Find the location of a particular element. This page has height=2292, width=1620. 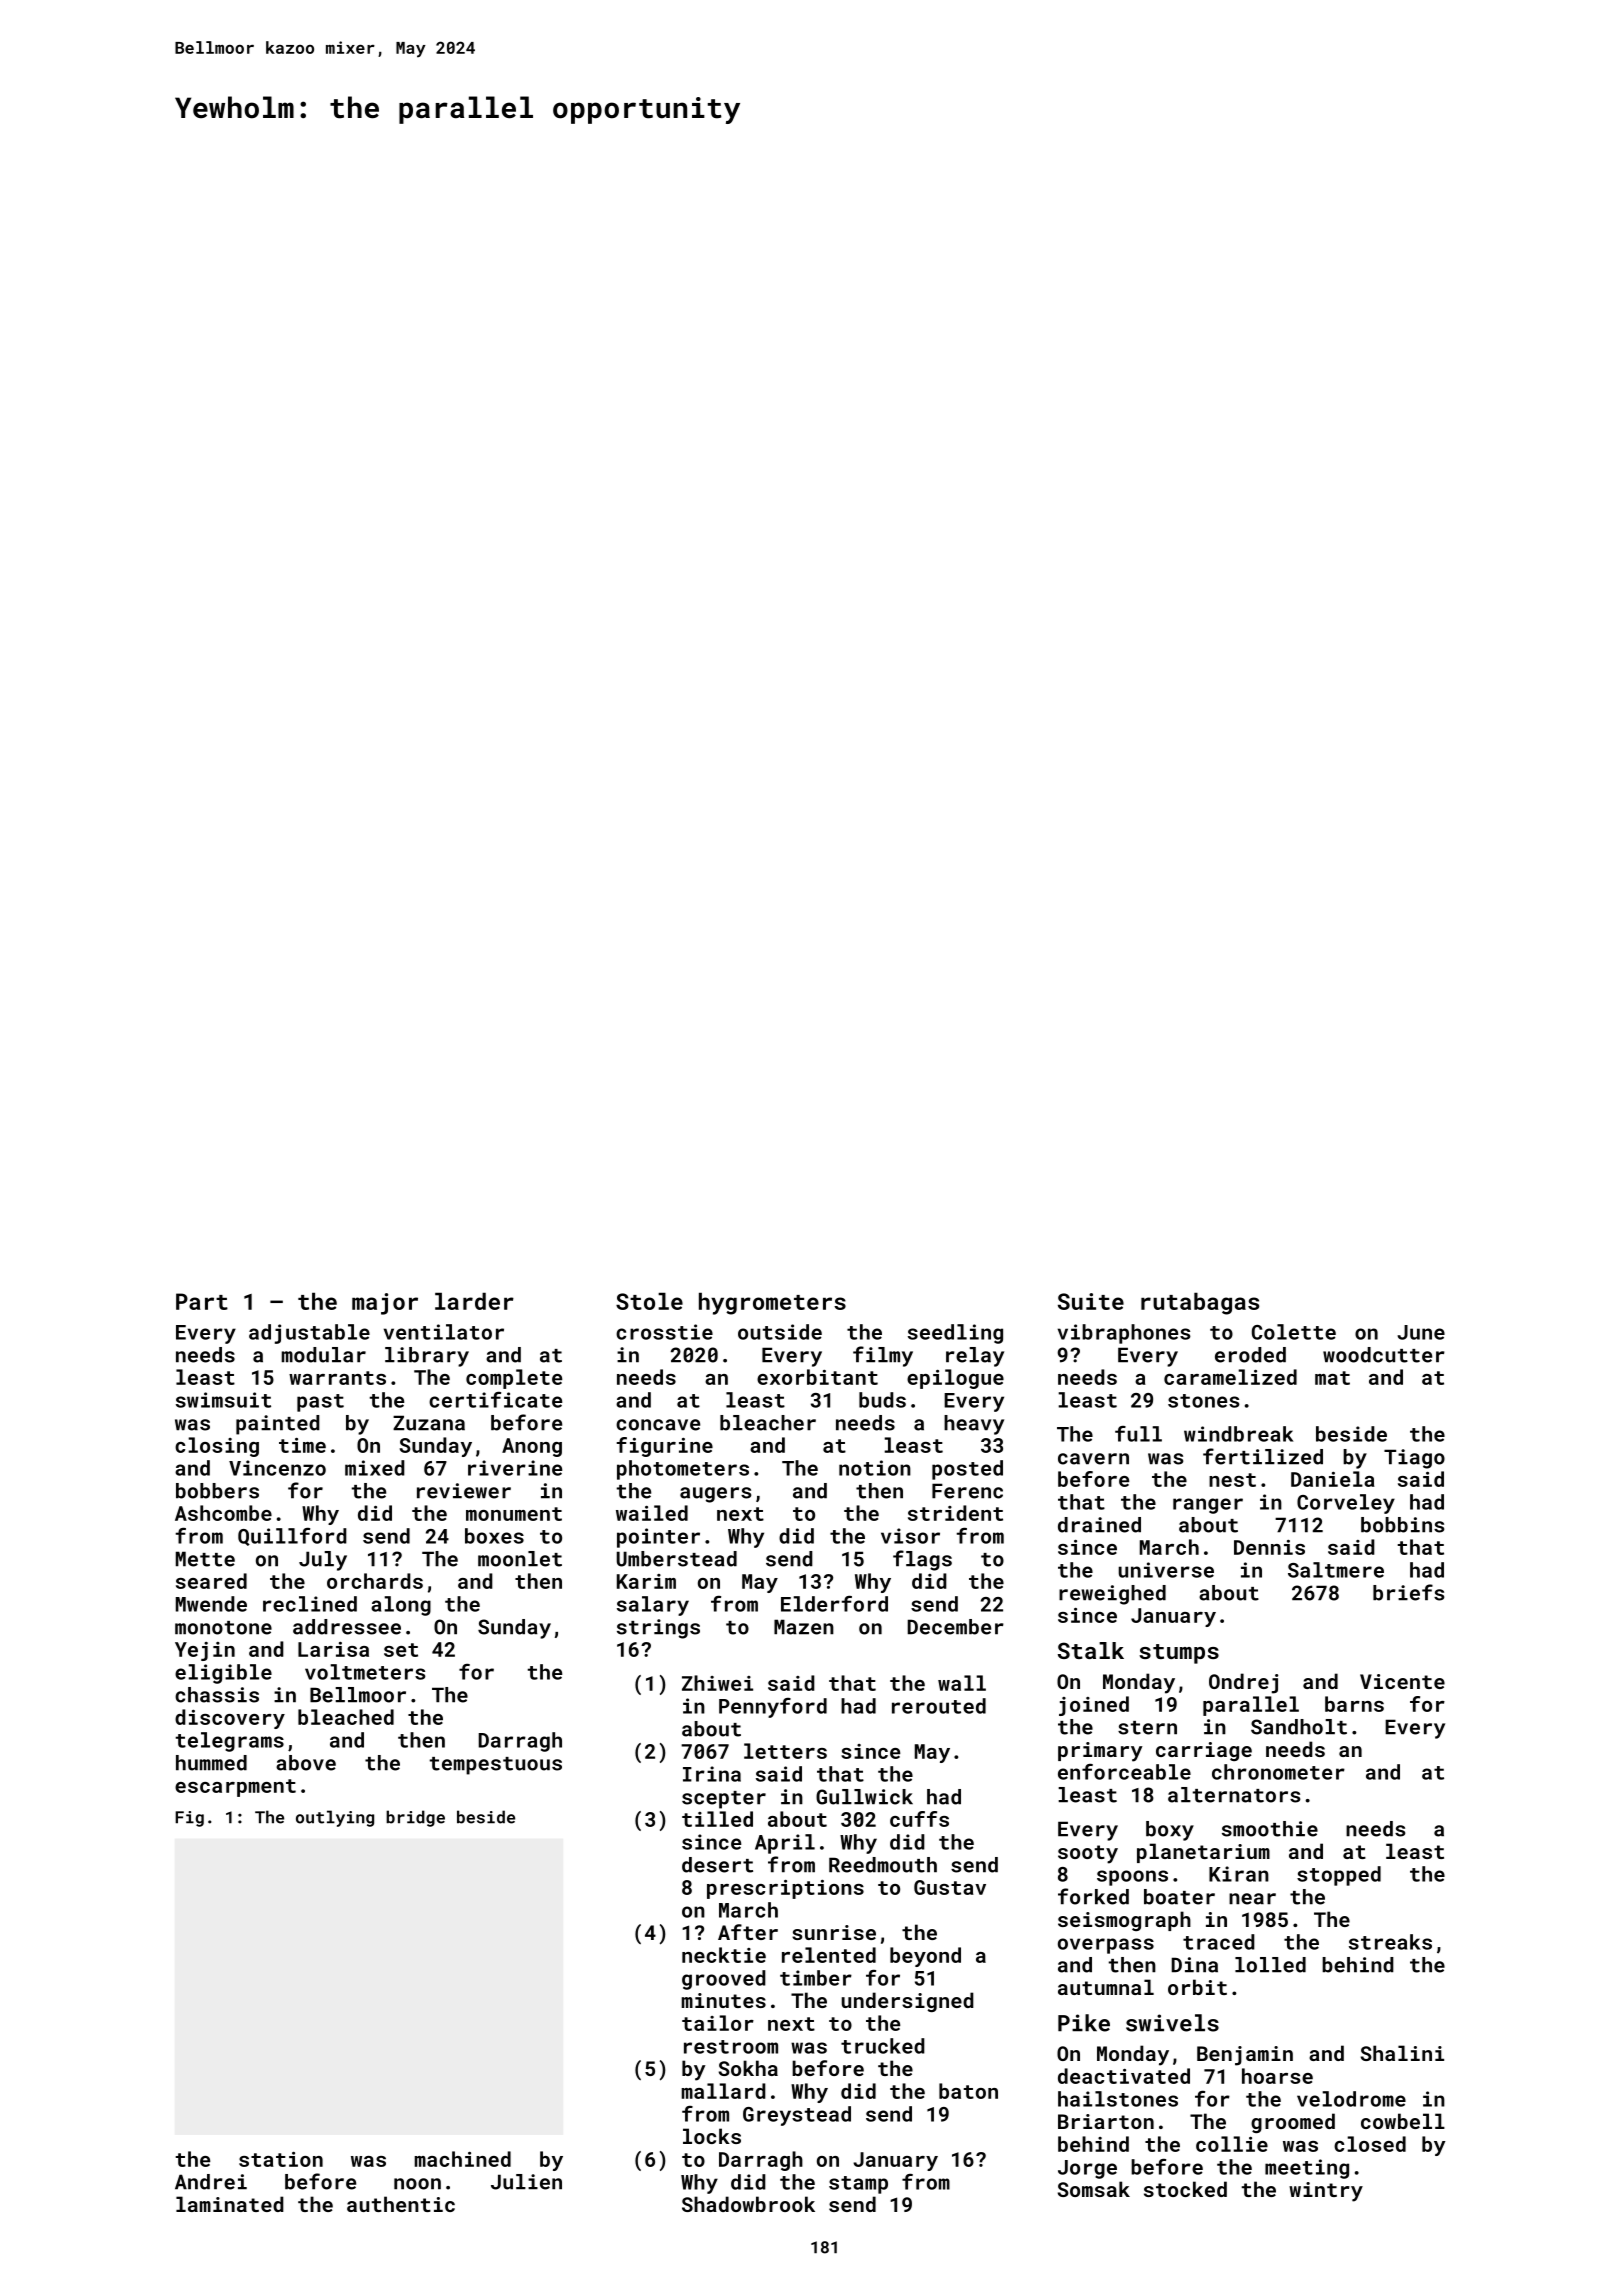

notion is located at coordinates (875, 1468).
